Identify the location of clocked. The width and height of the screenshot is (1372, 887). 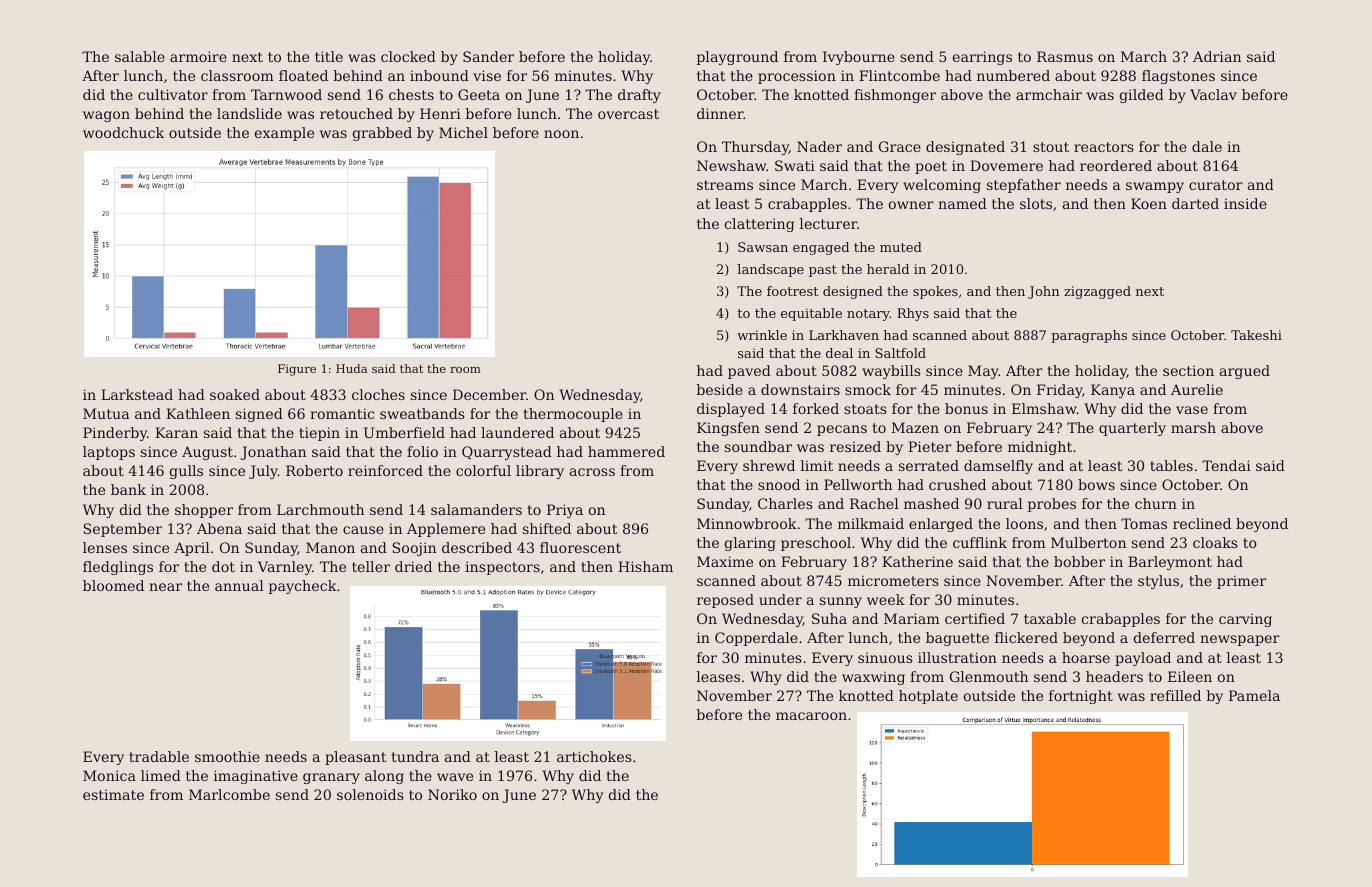
(408, 56).
